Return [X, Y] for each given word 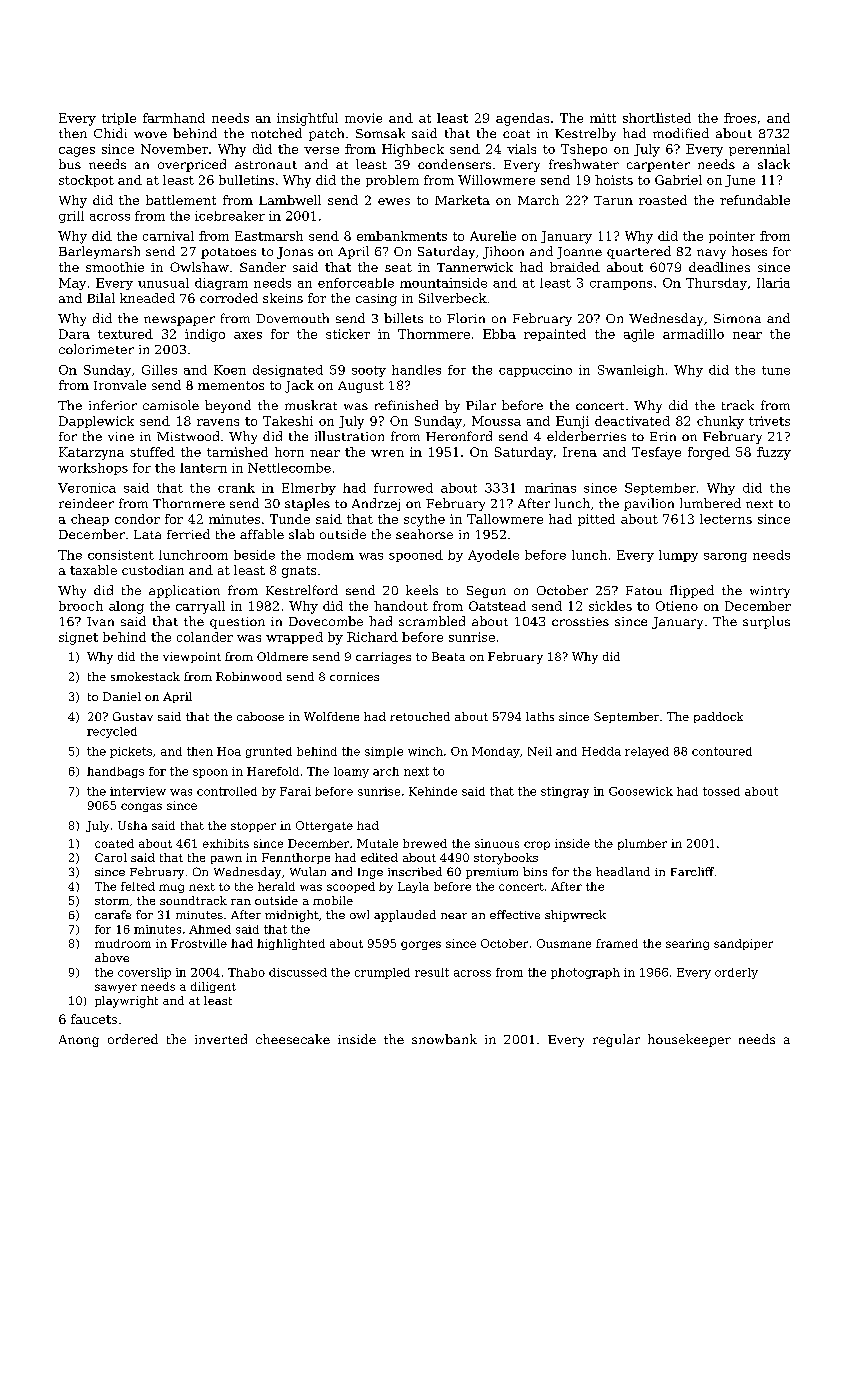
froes [740, 118]
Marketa [462, 200]
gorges [421, 945]
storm [112, 901]
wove [150, 134]
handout [401, 606]
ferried [188, 534]
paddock [718, 717]
